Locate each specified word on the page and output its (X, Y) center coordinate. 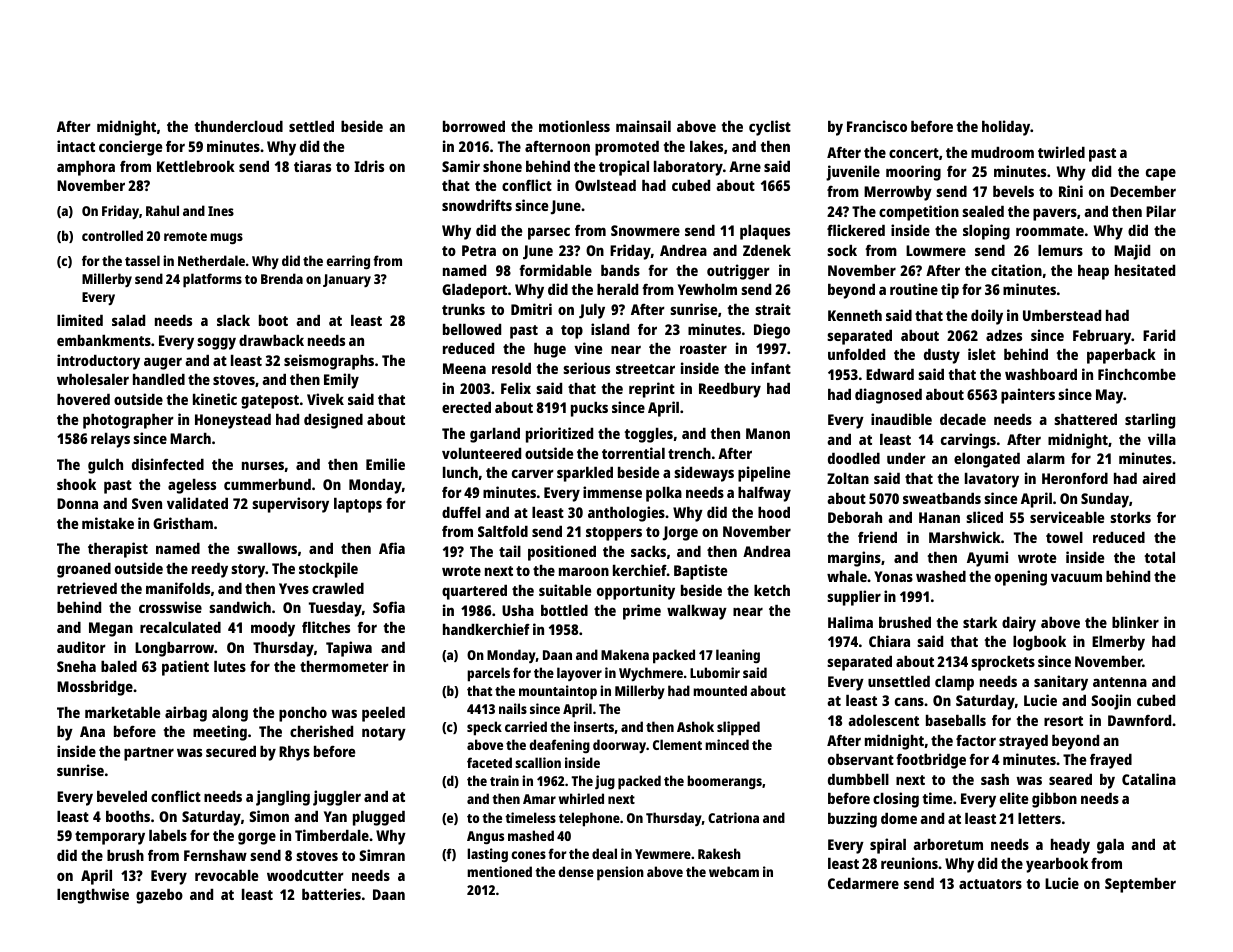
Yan (335, 816)
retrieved (87, 588)
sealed (983, 211)
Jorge (680, 533)
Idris (369, 166)
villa (1162, 439)
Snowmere (645, 230)
